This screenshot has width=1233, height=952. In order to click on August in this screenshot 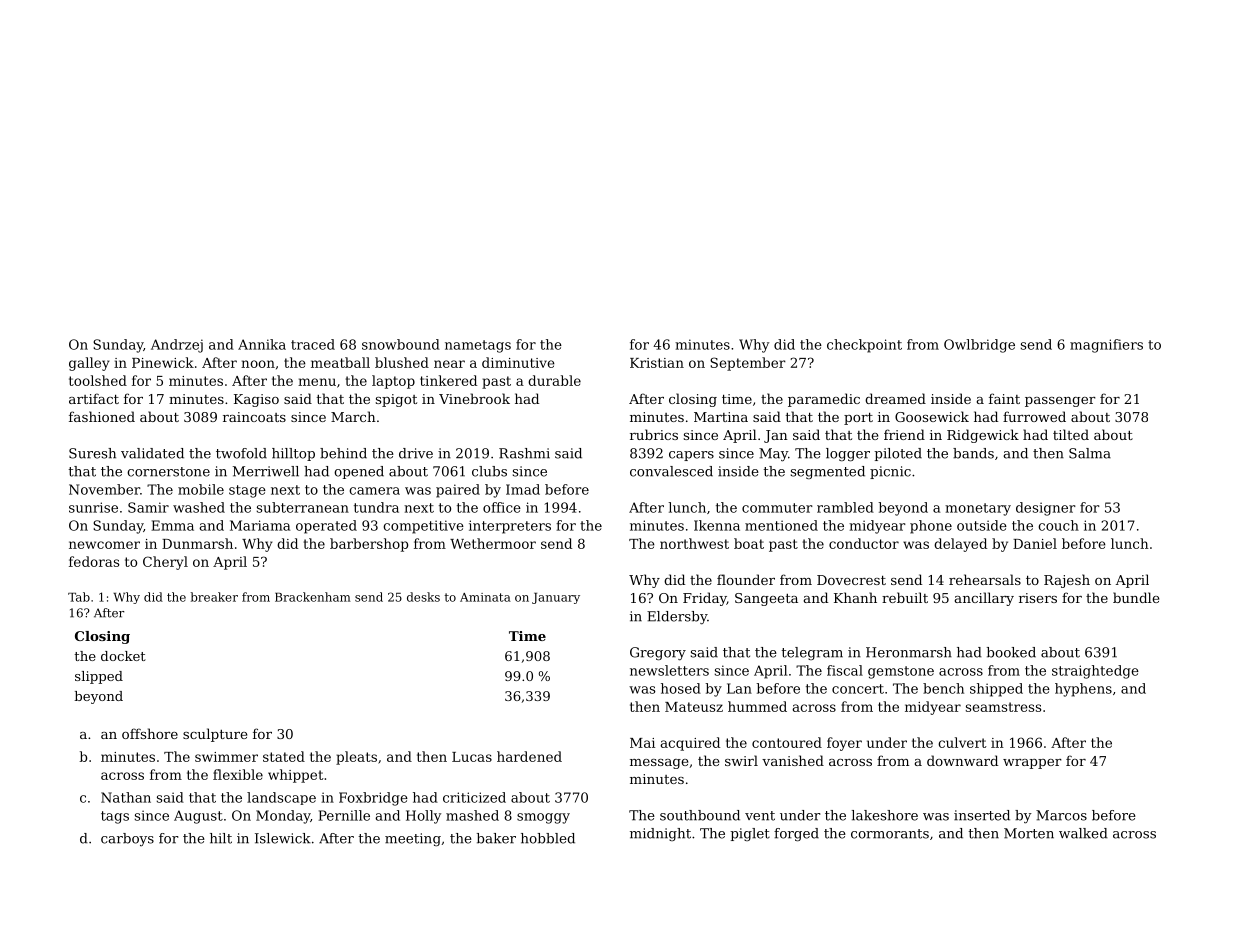, I will do `click(198, 817)`.
